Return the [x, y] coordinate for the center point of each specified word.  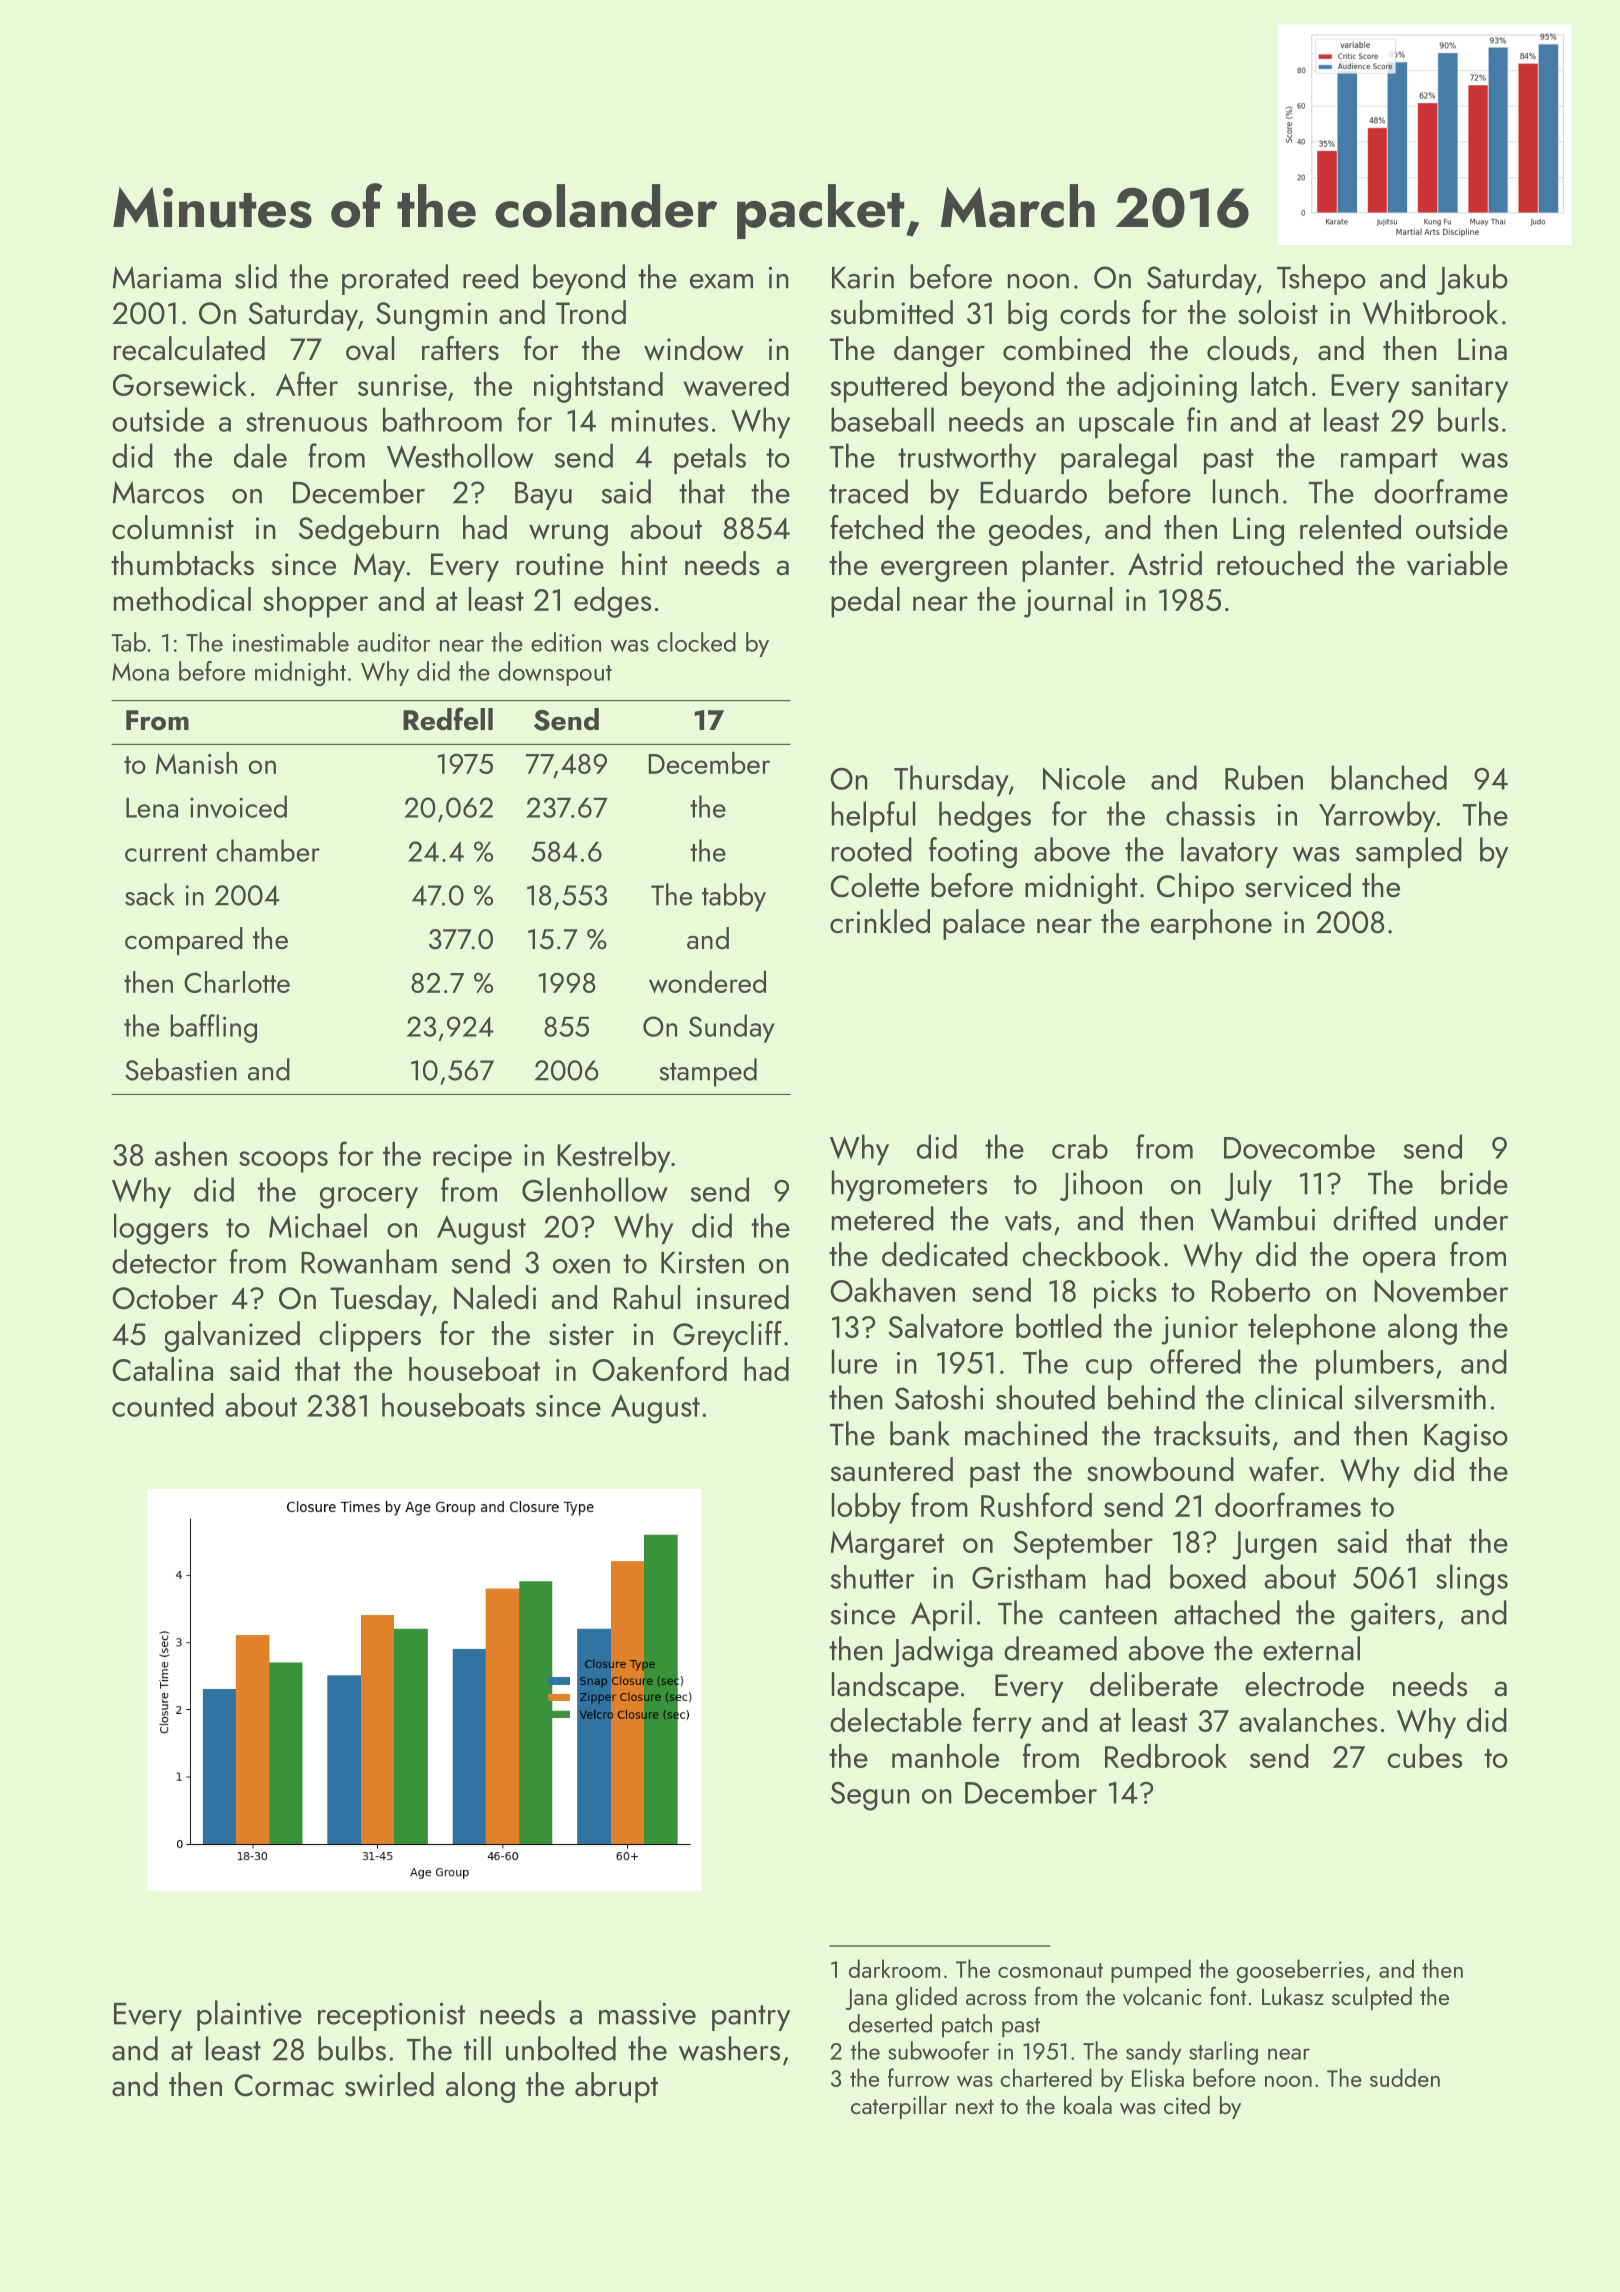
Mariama [167, 277]
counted [163, 1405]
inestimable [291, 642]
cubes [1424, 1756]
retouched [1280, 563]
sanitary [1459, 388]
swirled [389, 2084]
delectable [896, 1720]
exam [721, 281]
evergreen [944, 571]
